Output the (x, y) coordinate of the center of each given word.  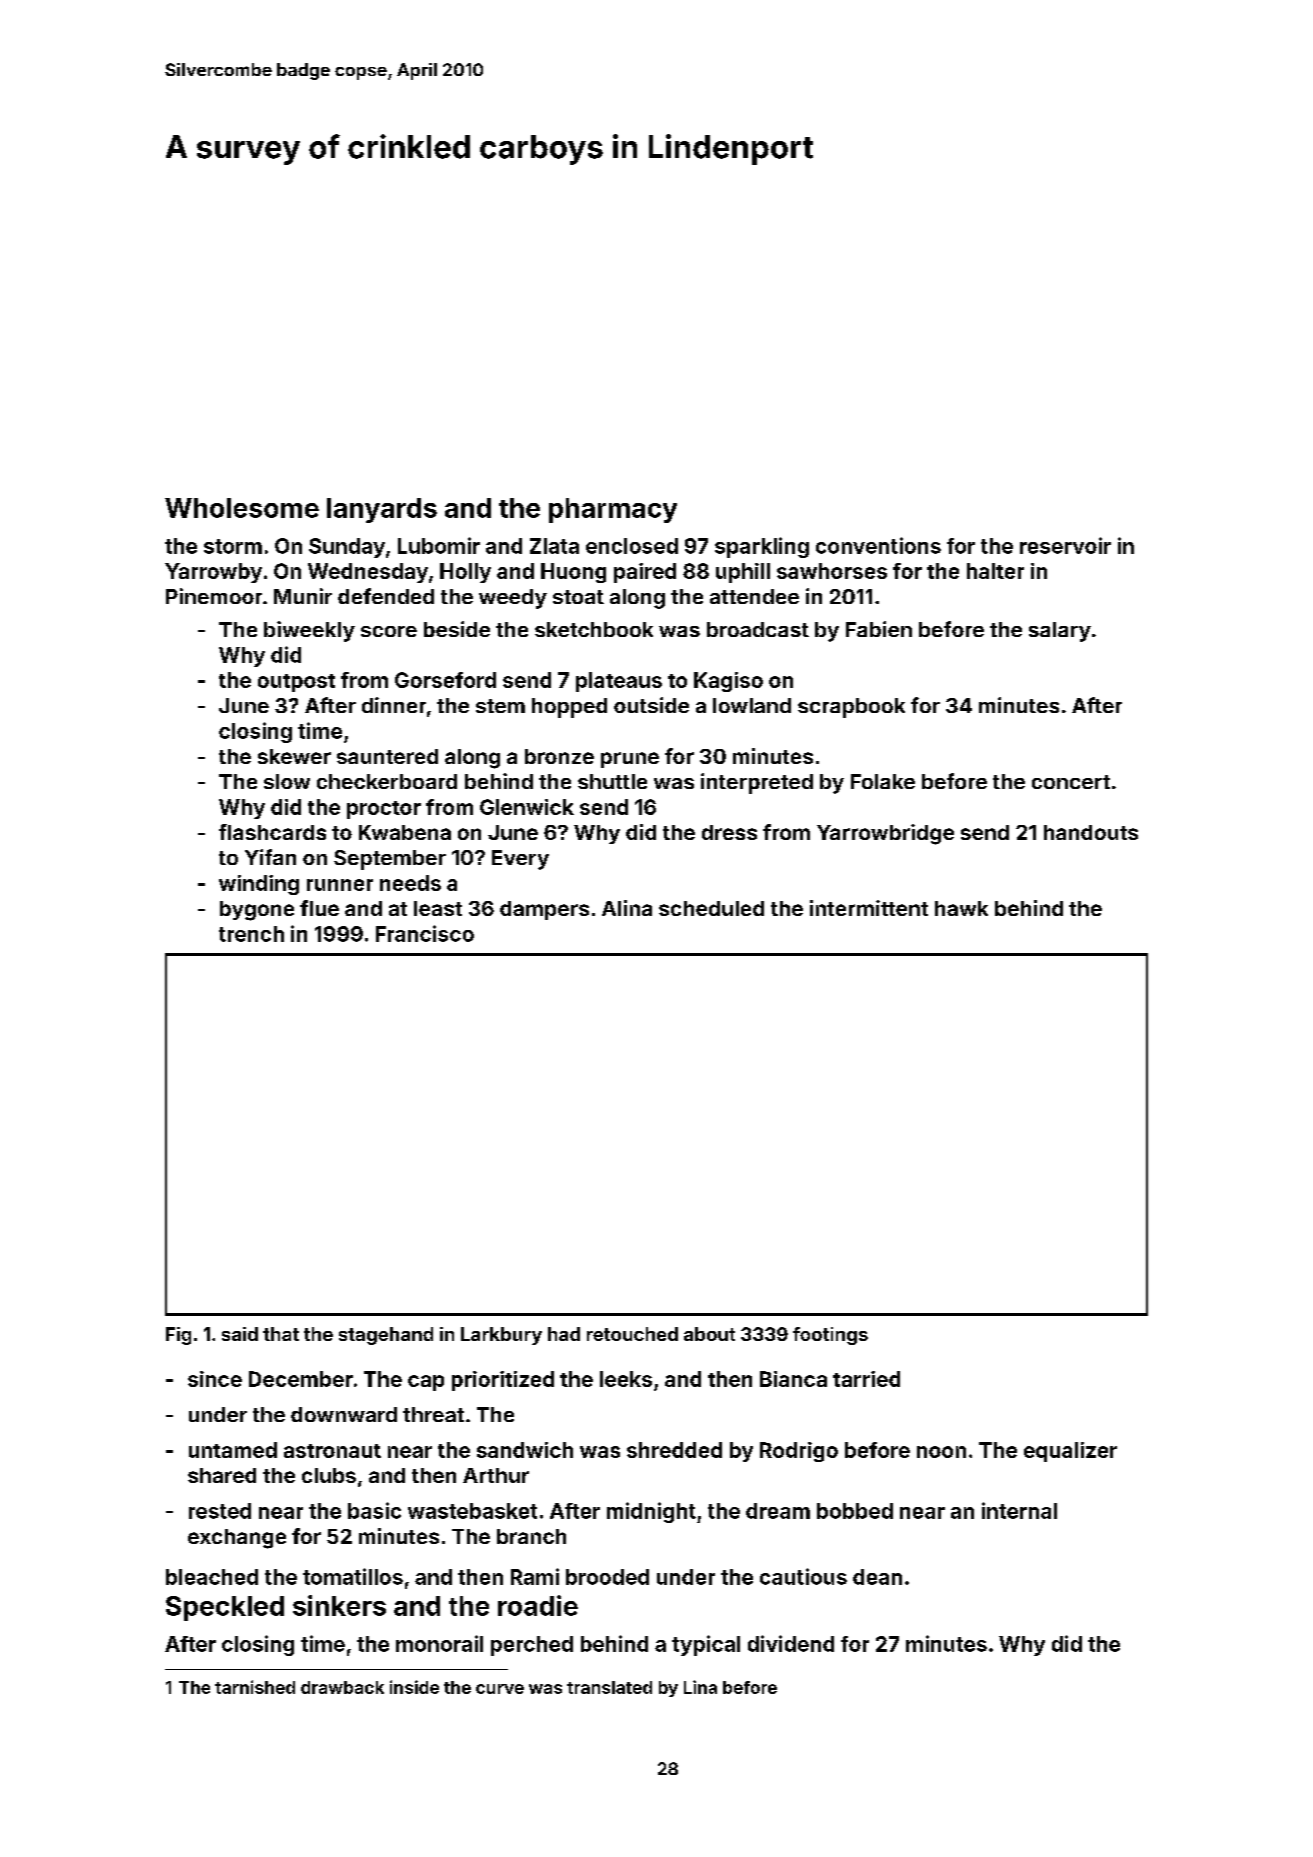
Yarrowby (213, 573)
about (709, 1334)
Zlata (554, 546)
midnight (651, 1512)
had (564, 1334)
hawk (961, 908)
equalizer (1070, 1452)
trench (251, 934)
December (301, 1379)
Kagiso (728, 682)
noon (941, 1452)
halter (995, 571)
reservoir (1065, 545)
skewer (294, 756)
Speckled (225, 1608)
